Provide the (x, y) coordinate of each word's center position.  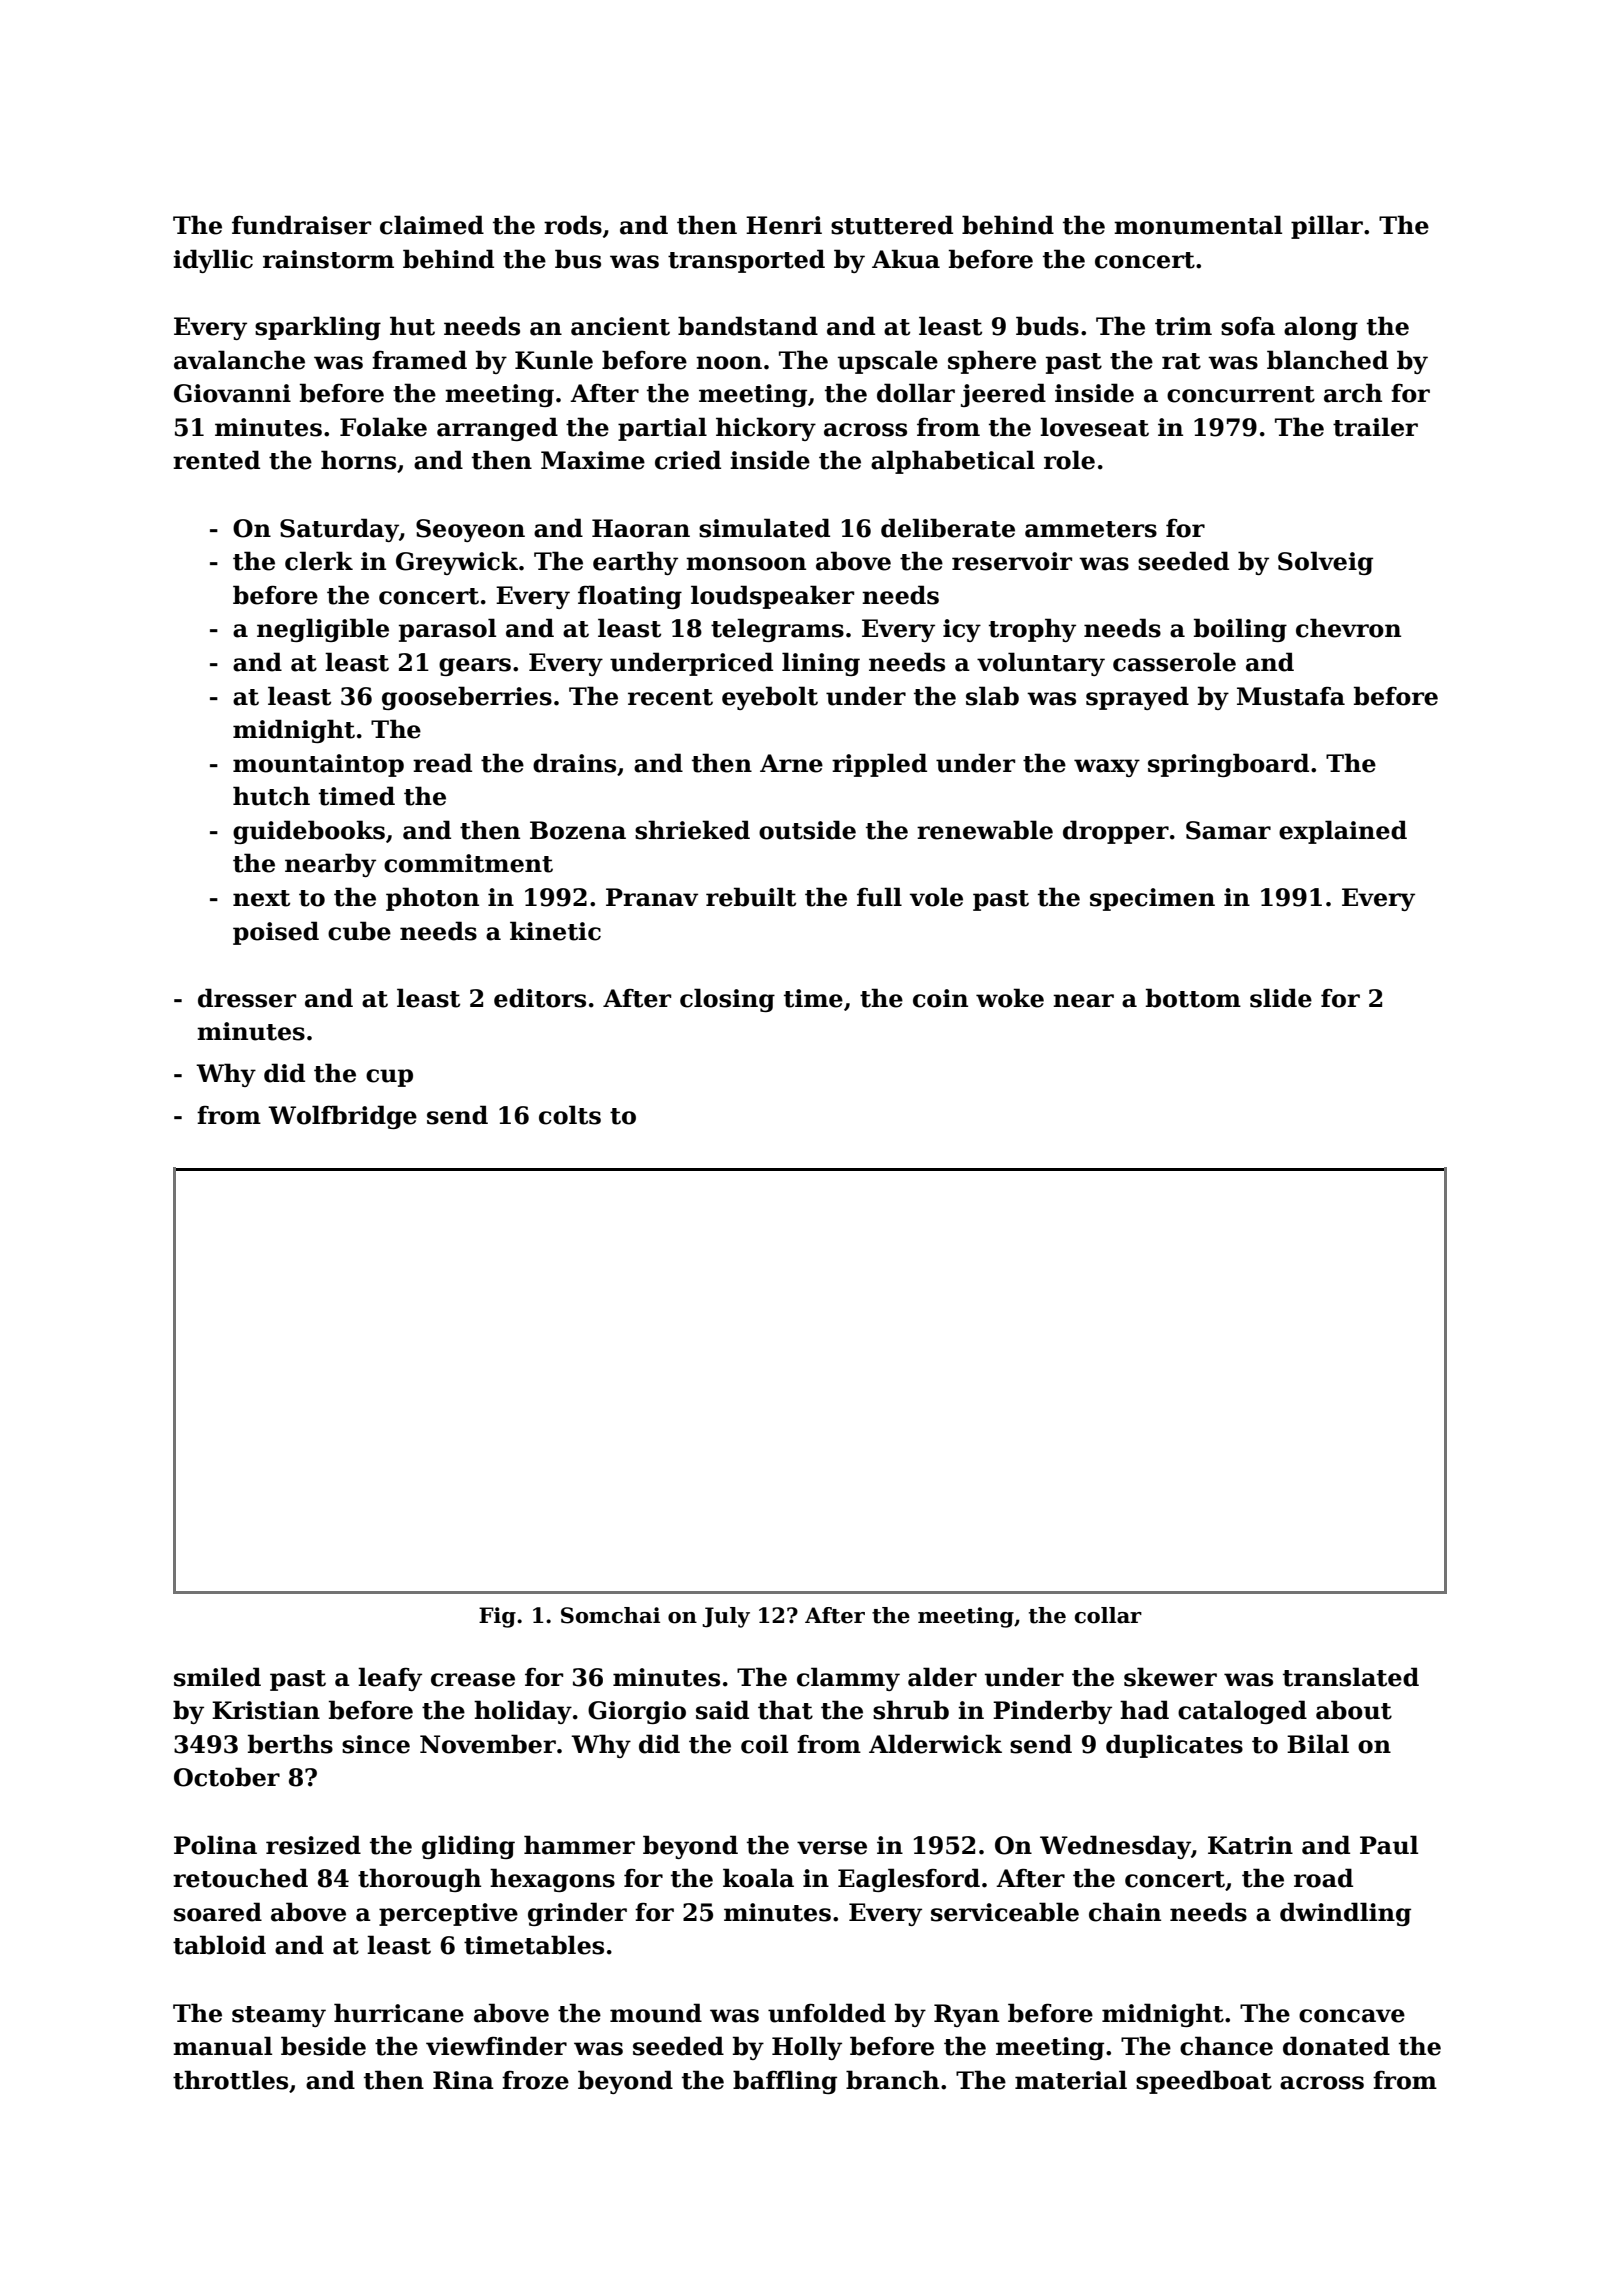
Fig (497, 1617)
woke (1010, 998)
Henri (784, 225)
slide (1281, 998)
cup (389, 1078)
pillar (1327, 227)
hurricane (399, 2013)
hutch (271, 796)
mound (656, 2013)
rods (573, 225)
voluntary (1041, 664)
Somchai (610, 1615)
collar (1108, 1615)
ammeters (1091, 529)
